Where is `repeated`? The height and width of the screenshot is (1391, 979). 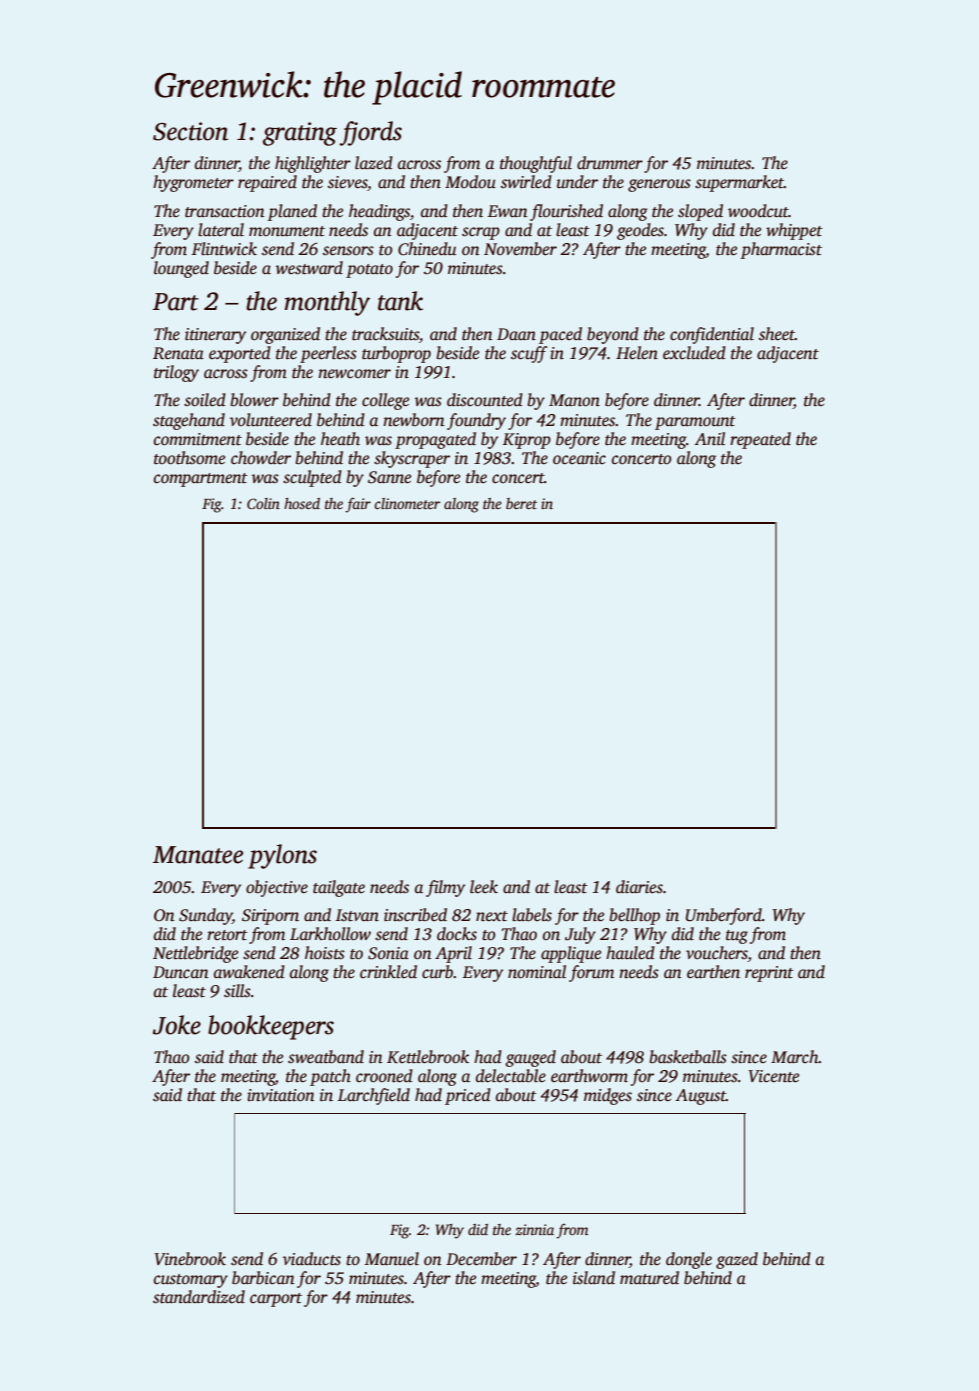
repeated is located at coordinates (760, 440).
